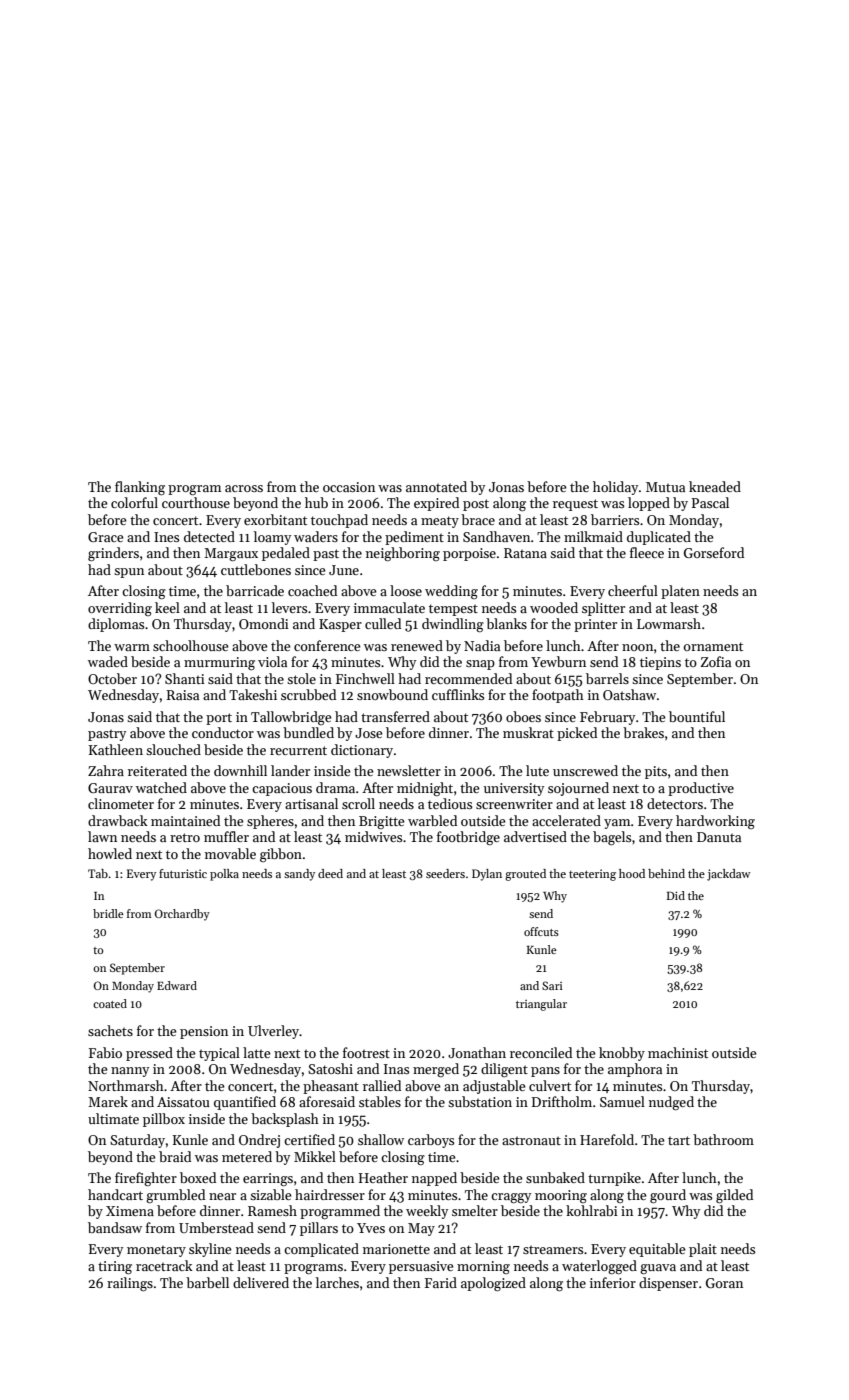 Image resolution: width=849 pixels, height=1400 pixels. What do you see at coordinates (118, 820) in the screenshot?
I see `drawback` at bounding box center [118, 820].
